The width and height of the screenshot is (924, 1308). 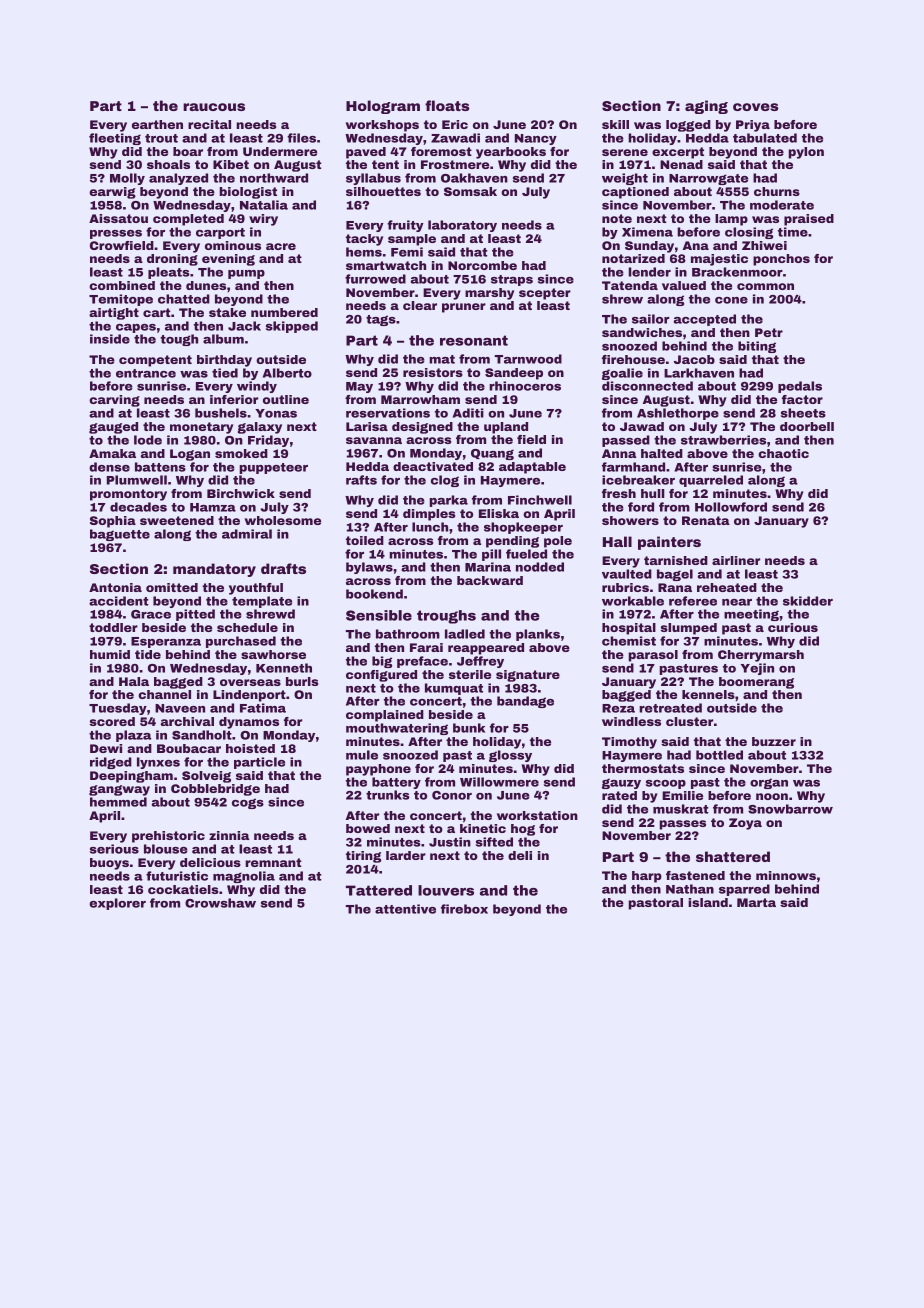 What do you see at coordinates (364, 240) in the screenshot?
I see `tacky` at bounding box center [364, 240].
